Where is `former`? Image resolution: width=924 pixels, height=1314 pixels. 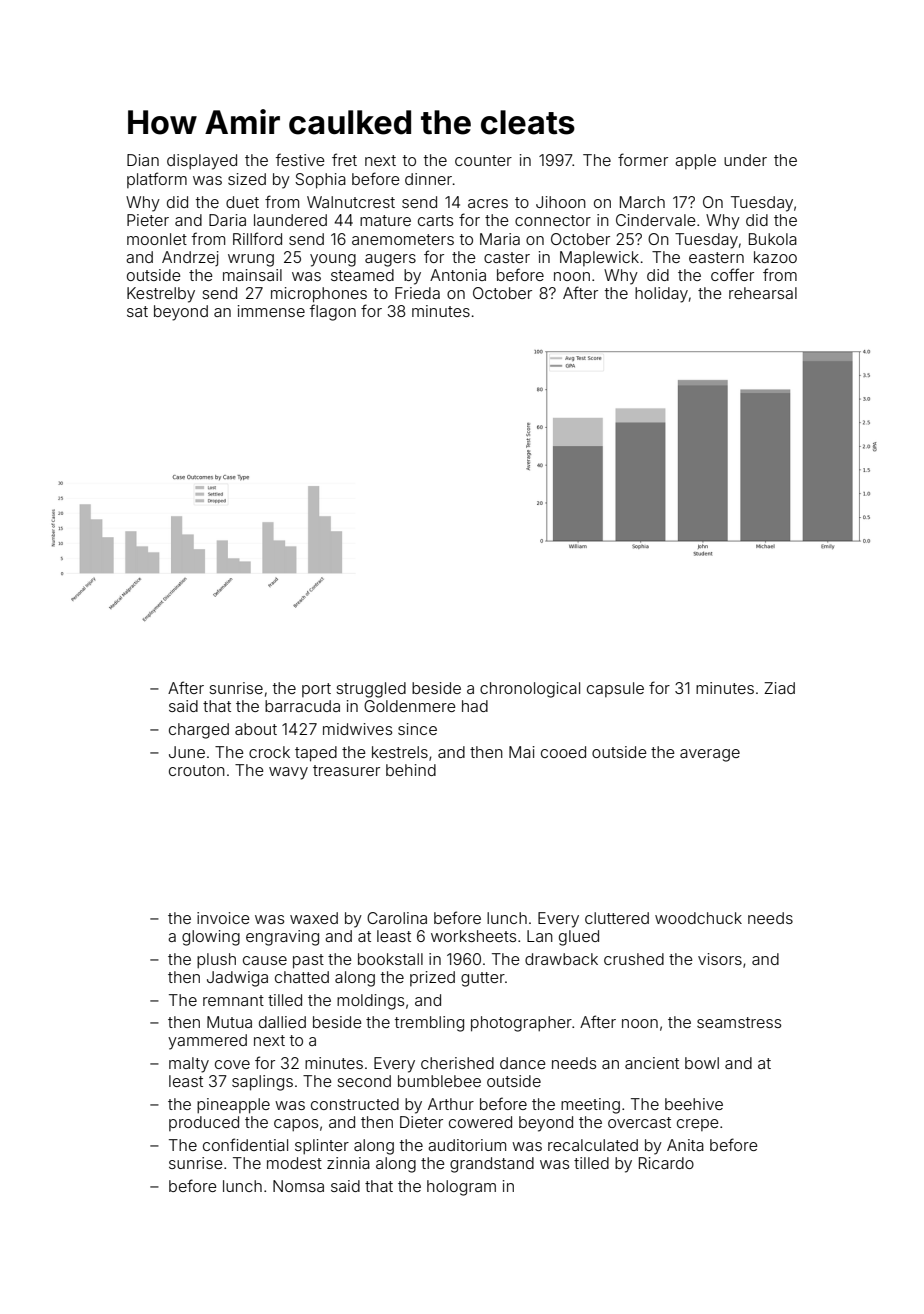
former is located at coordinates (643, 159).
